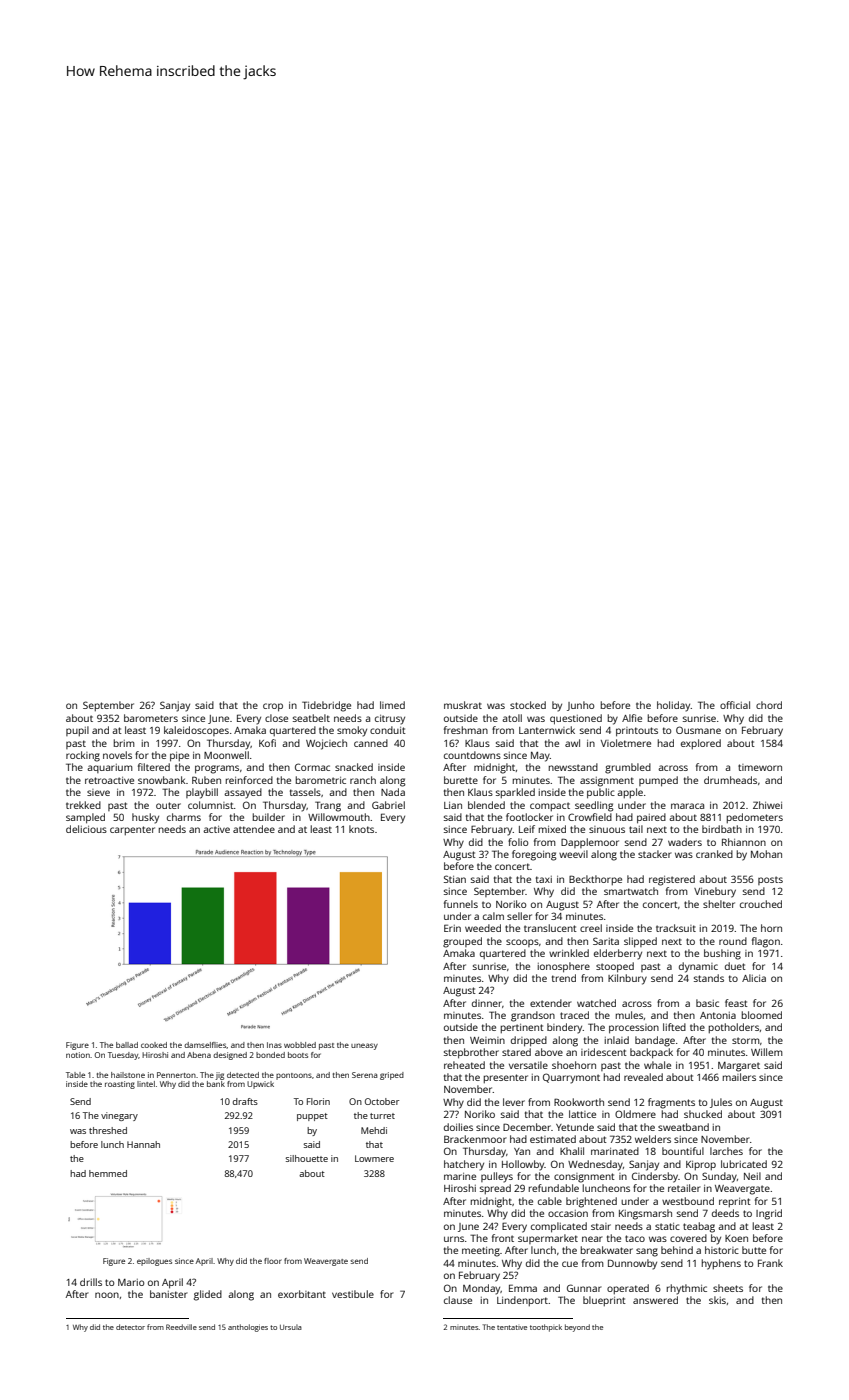 The width and height of the screenshot is (849, 1400). I want to click on banister, so click(169, 1294).
